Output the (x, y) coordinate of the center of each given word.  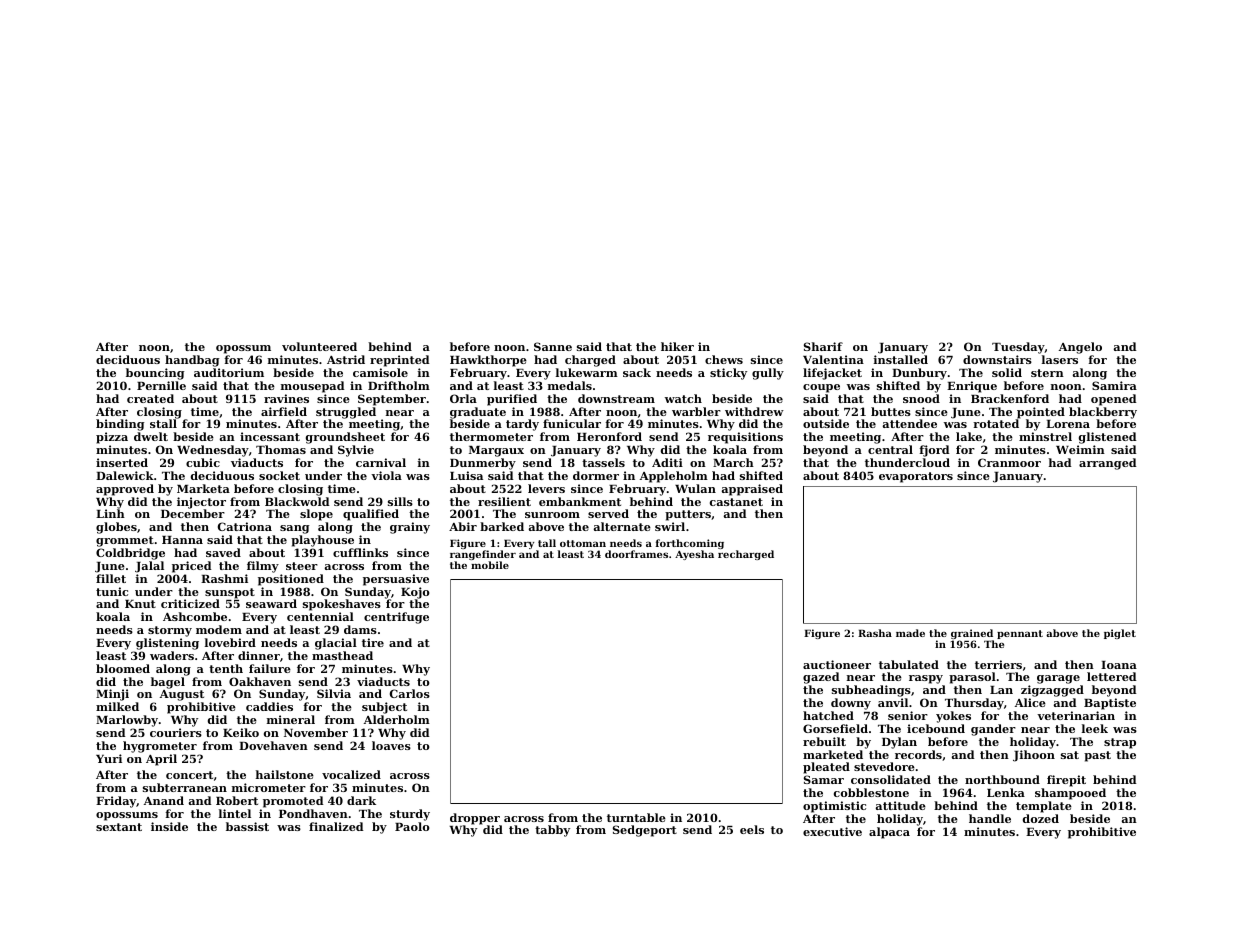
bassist (247, 826)
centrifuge (396, 618)
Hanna (182, 540)
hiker (677, 346)
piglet (1120, 634)
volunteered (319, 346)
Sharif (823, 346)
